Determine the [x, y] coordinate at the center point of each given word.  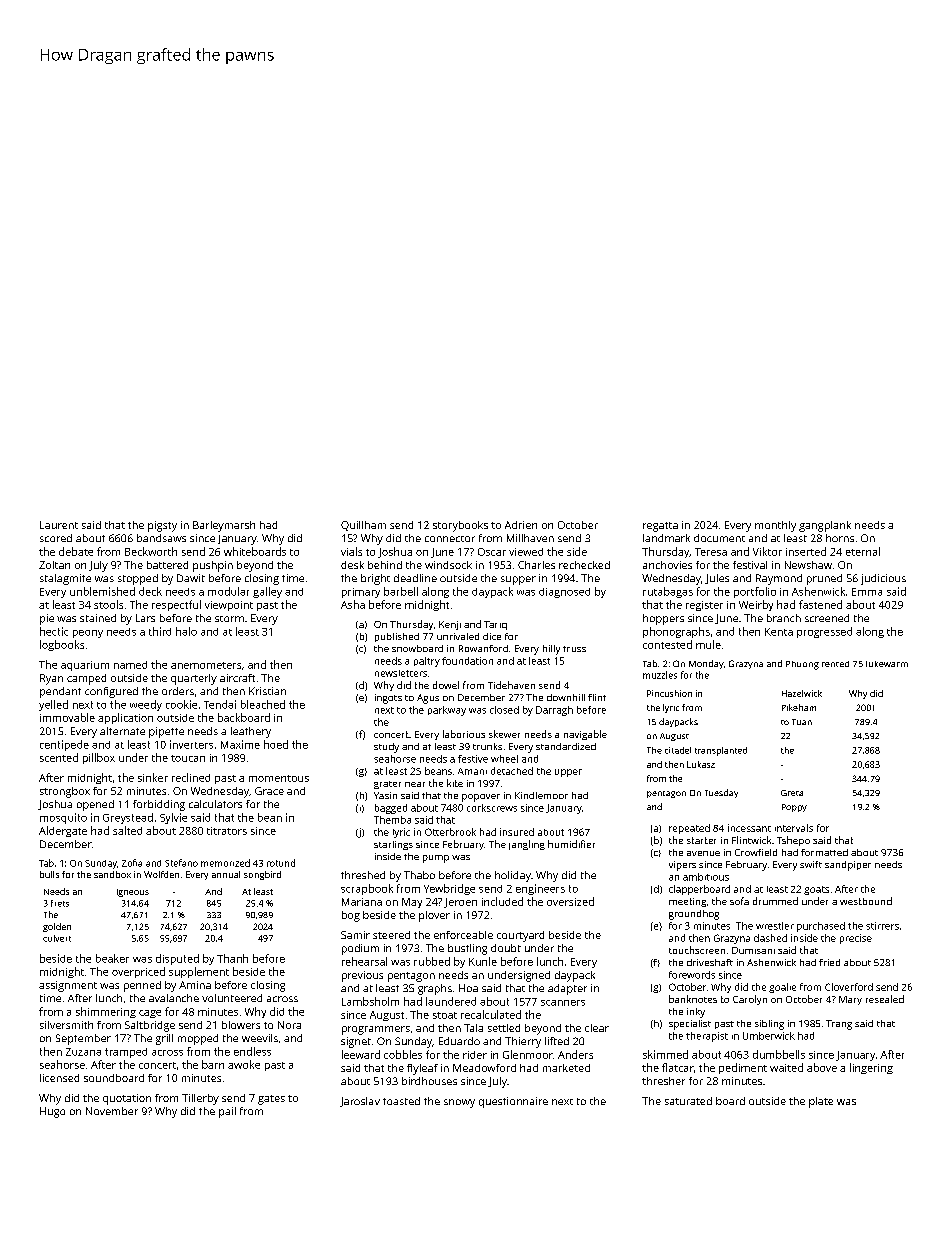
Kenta [779, 632]
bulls [49, 874]
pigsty [162, 526]
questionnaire [513, 1102]
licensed [59, 1078]
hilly [551, 650]
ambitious [706, 877]
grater [387, 785]
